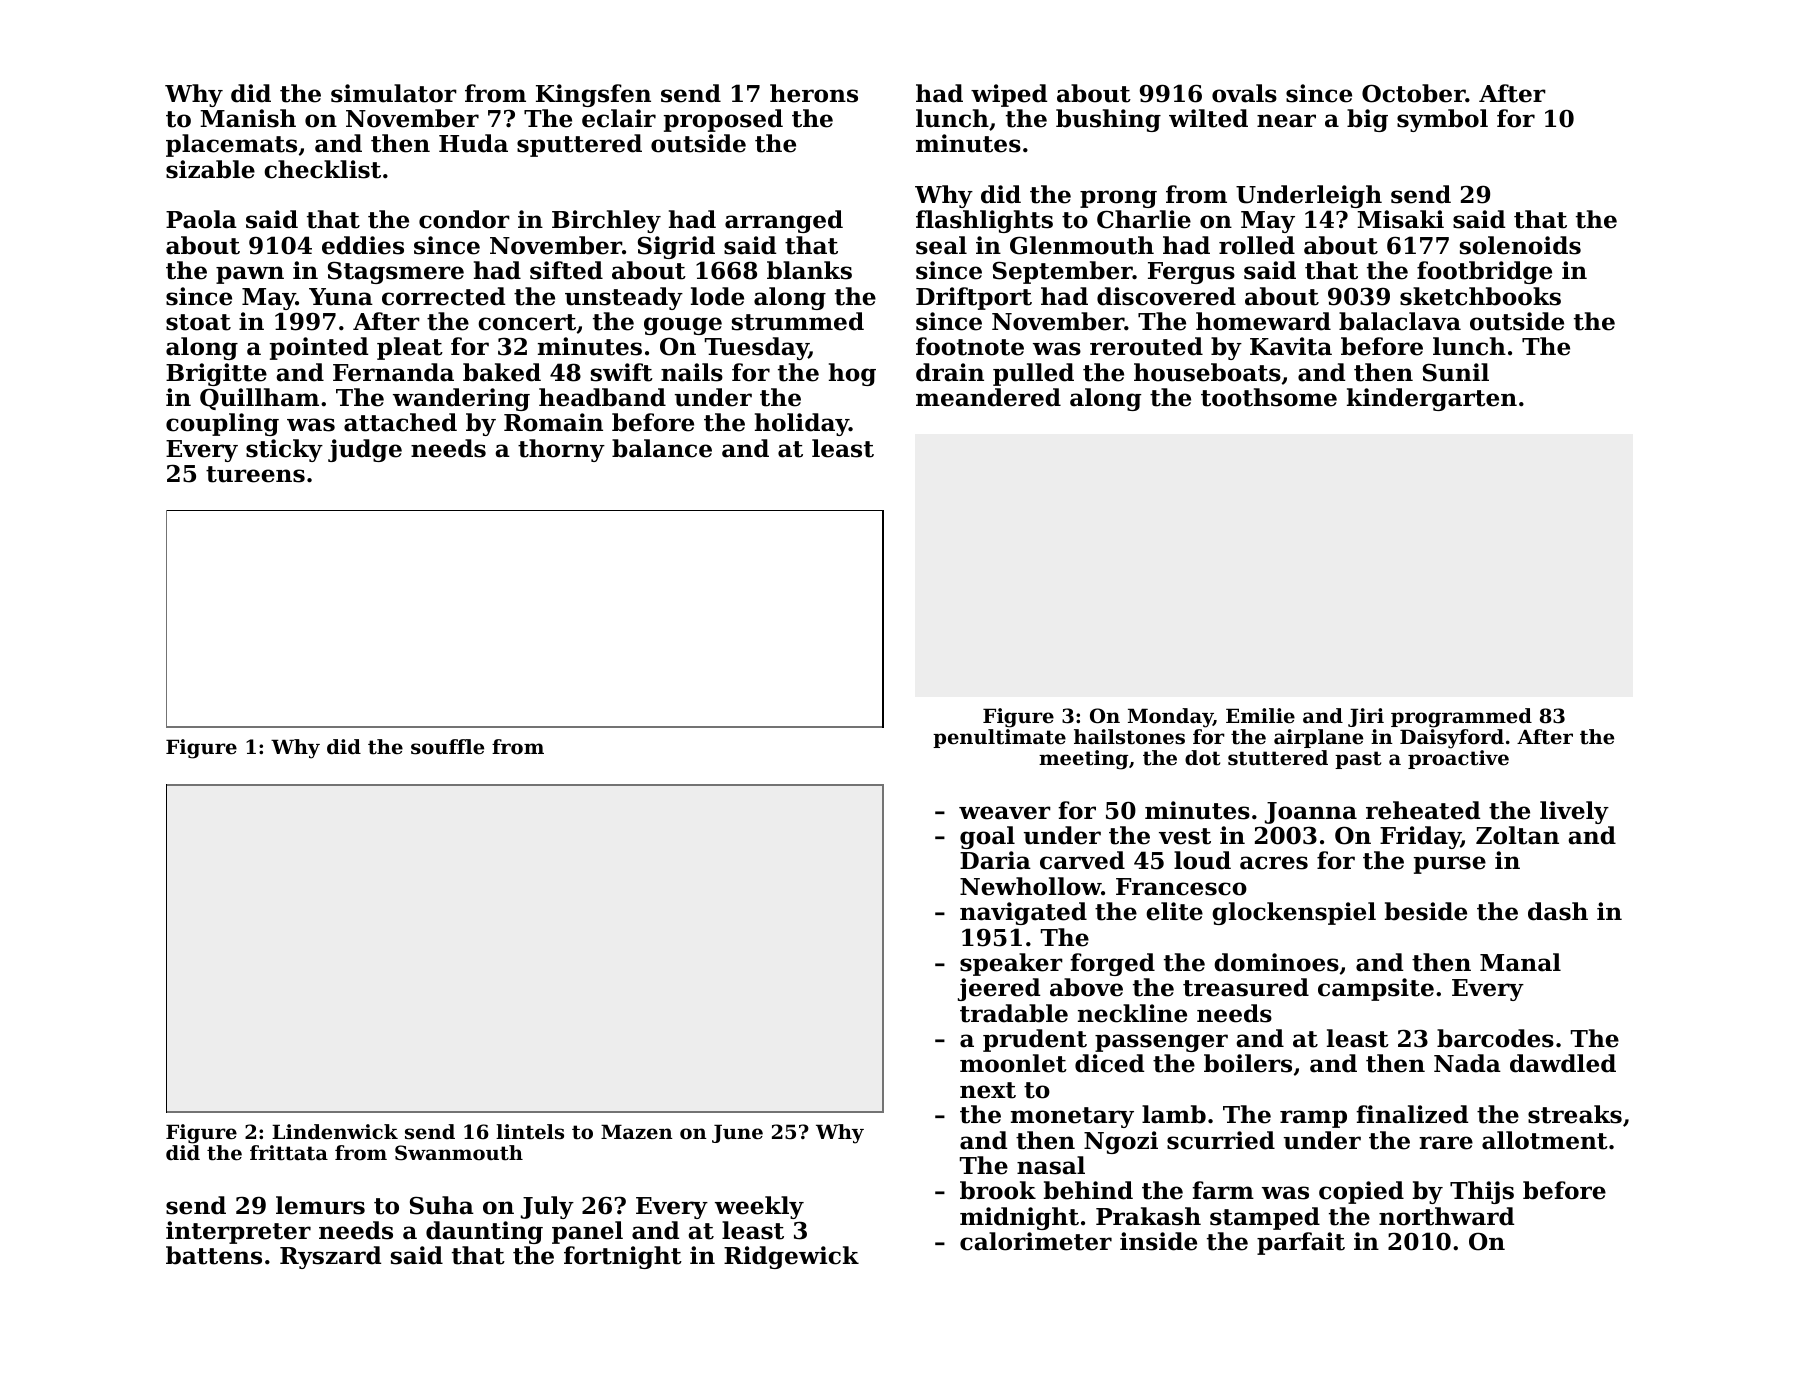 This page has width=1799, height=1390. What do you see at coordinates (995, 860) in the page?
I see `Daria` at bounding box center [995, 860].
